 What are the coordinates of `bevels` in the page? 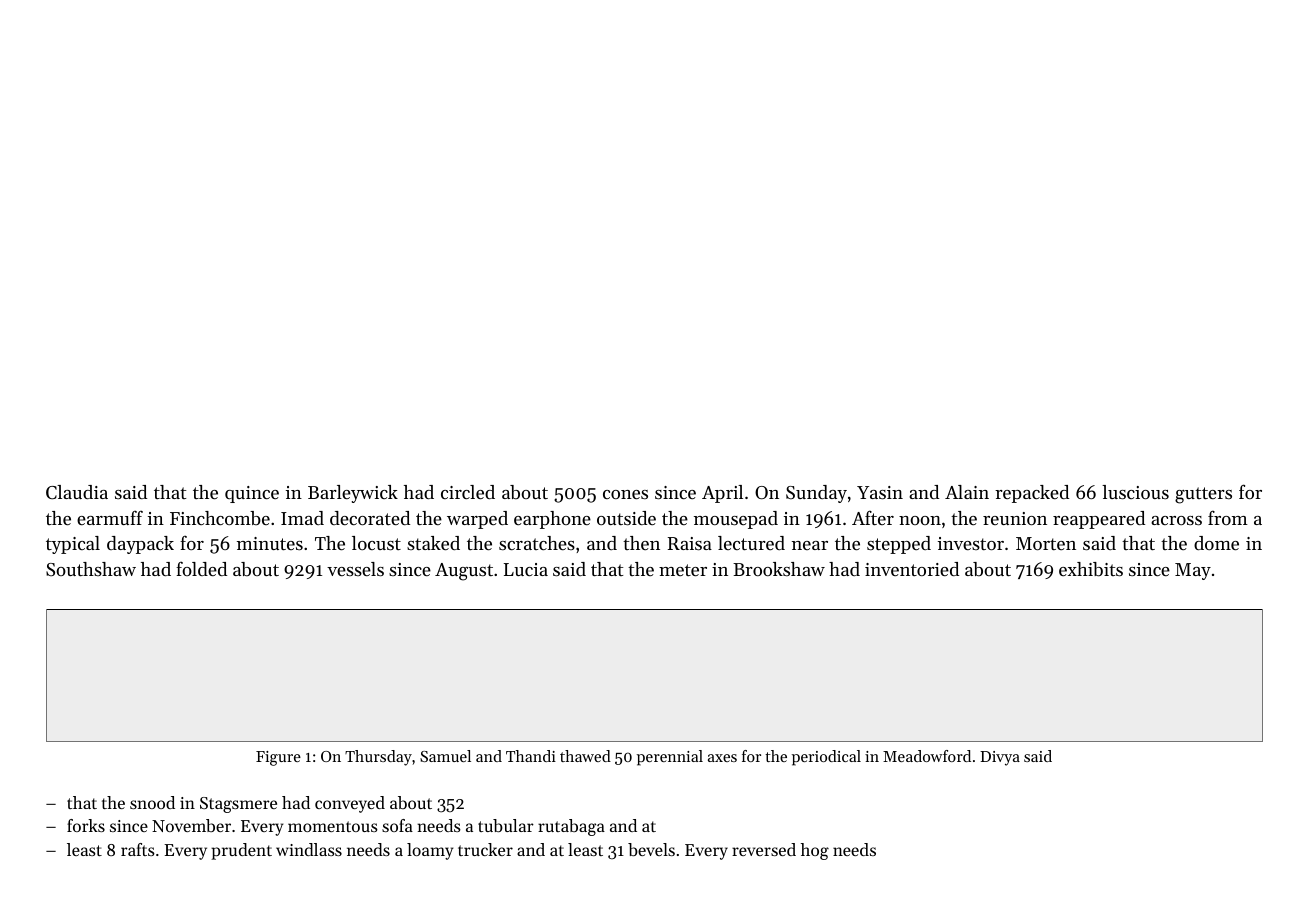 It's located at (651, 849).
